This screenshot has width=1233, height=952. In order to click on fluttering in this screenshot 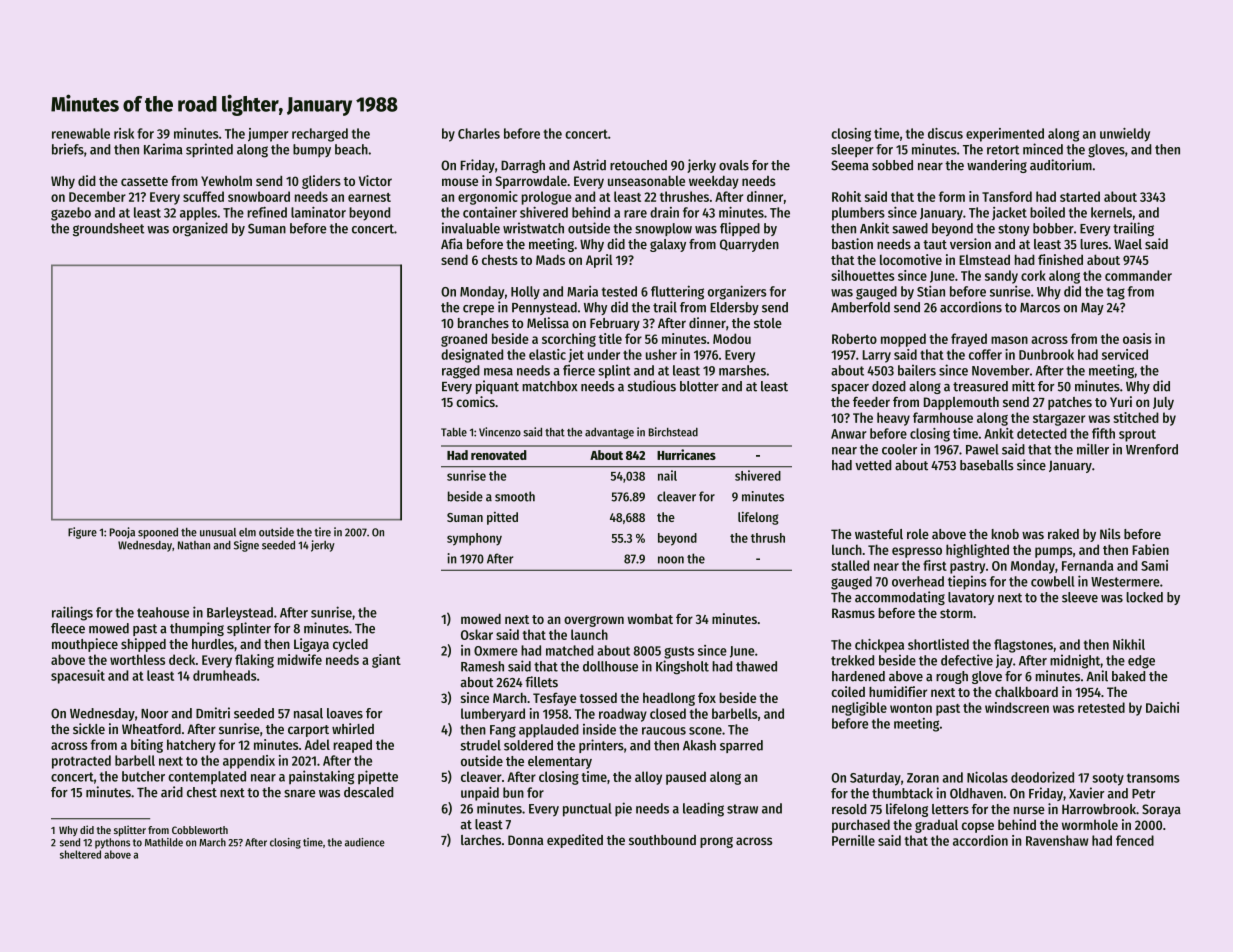, I will do `click(677, 292)`.
